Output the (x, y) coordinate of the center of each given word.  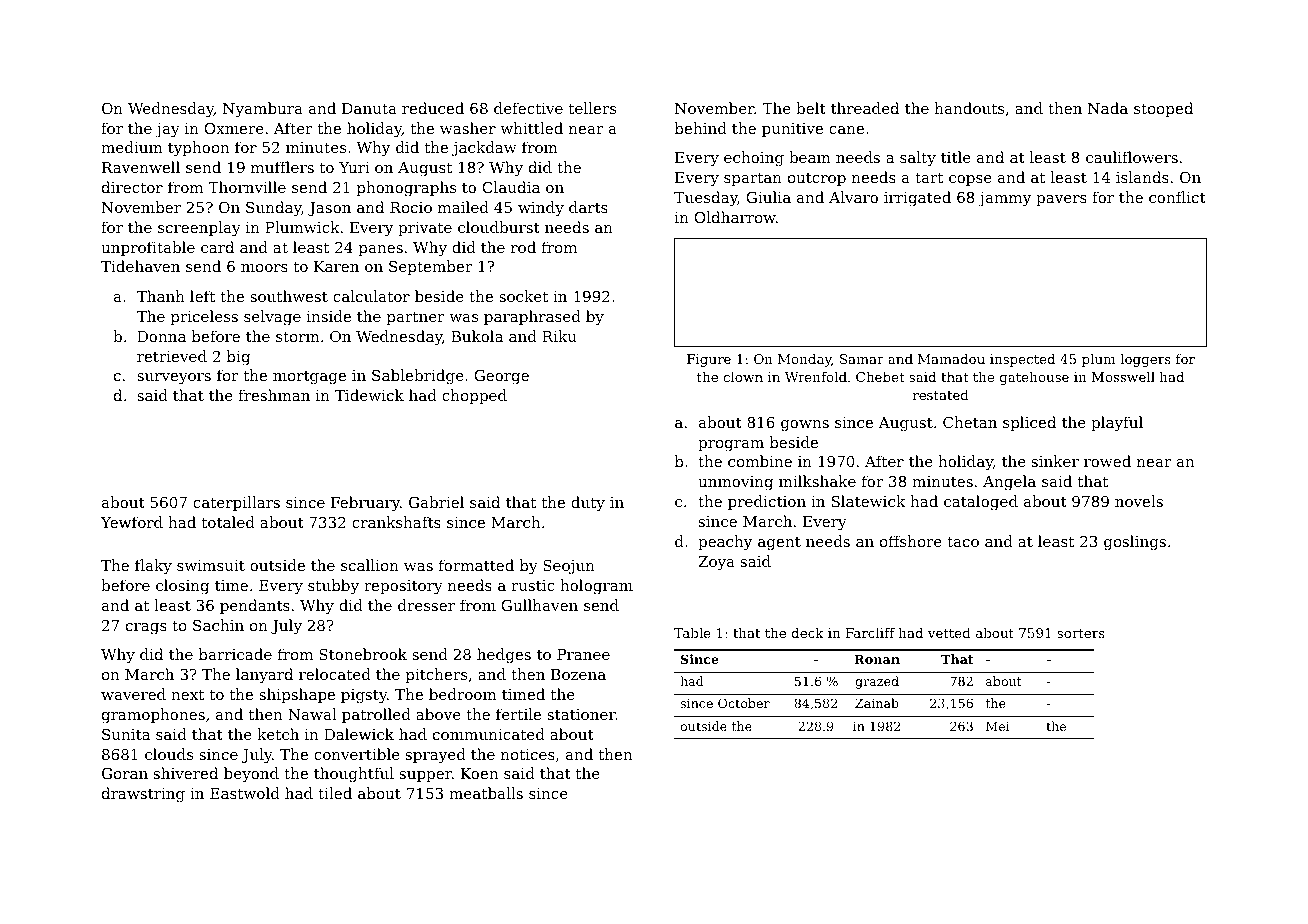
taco (963, 541)
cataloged (981, 503)
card (217, 247)
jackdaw (484, 149)
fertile (518, 714)
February (365, 504)
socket (523, 296)
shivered (186, 773)
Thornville (247, 187)
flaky (153, 567)
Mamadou (951, 359)
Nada (1108, 108)
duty (588, 504)
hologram (596, 587)
